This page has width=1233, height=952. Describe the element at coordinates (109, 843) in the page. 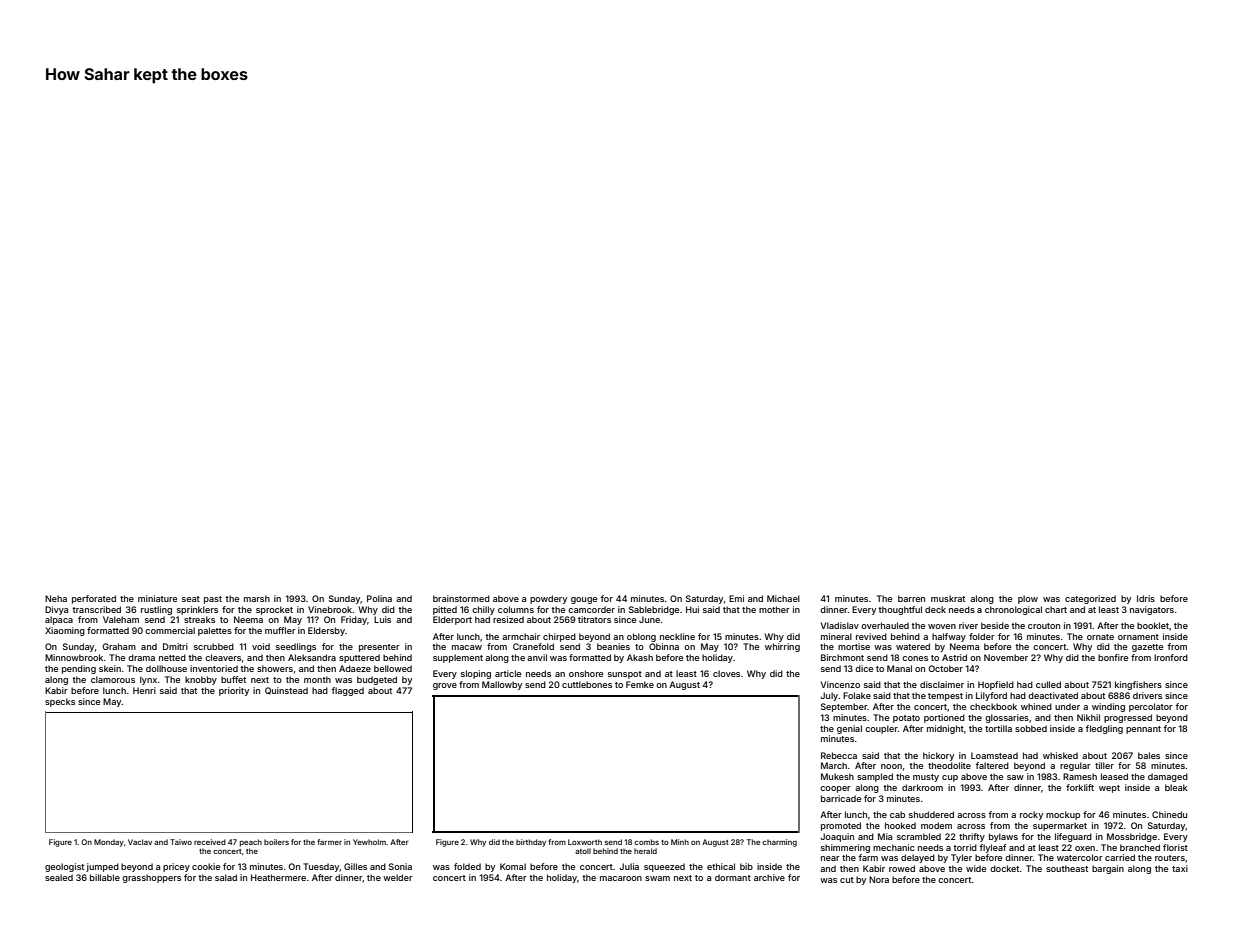

I see `Monday` at that location.
